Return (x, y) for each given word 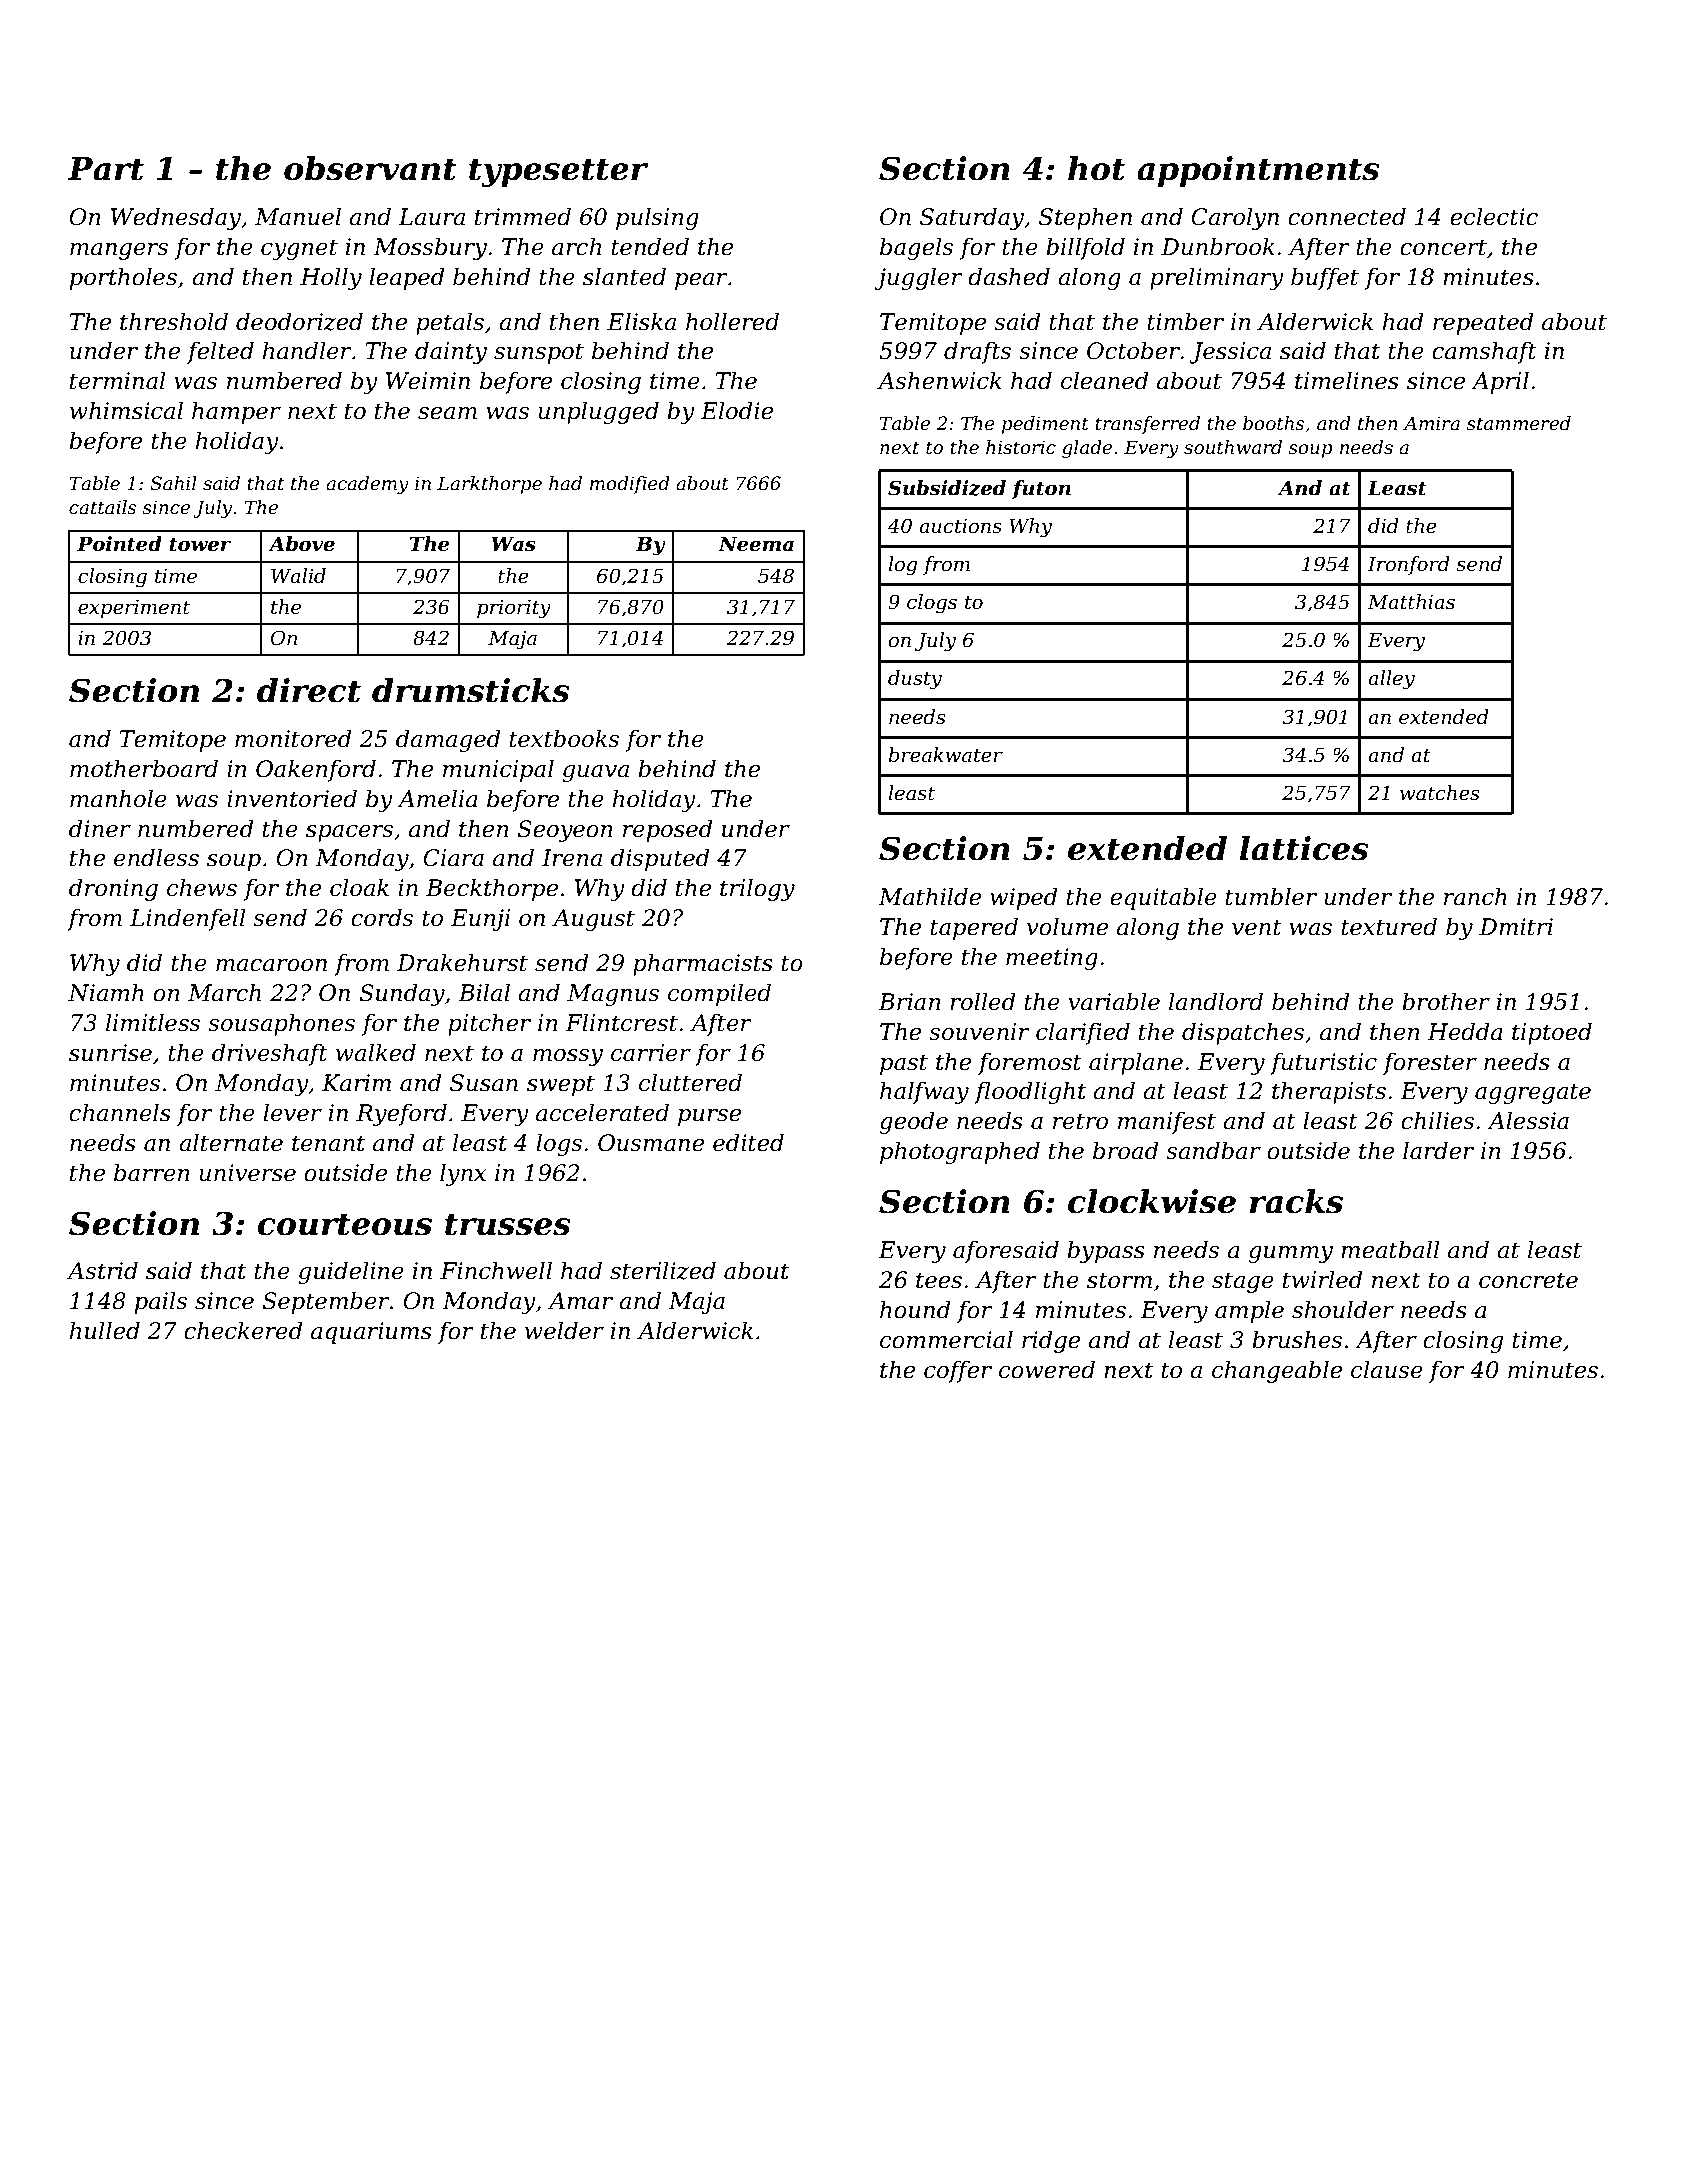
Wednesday (176, 218)
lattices (1304, 848)
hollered (732, 321)
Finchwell (496, 1270)
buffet (1325, 278)
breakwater (946, 755)
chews (202, 887)
